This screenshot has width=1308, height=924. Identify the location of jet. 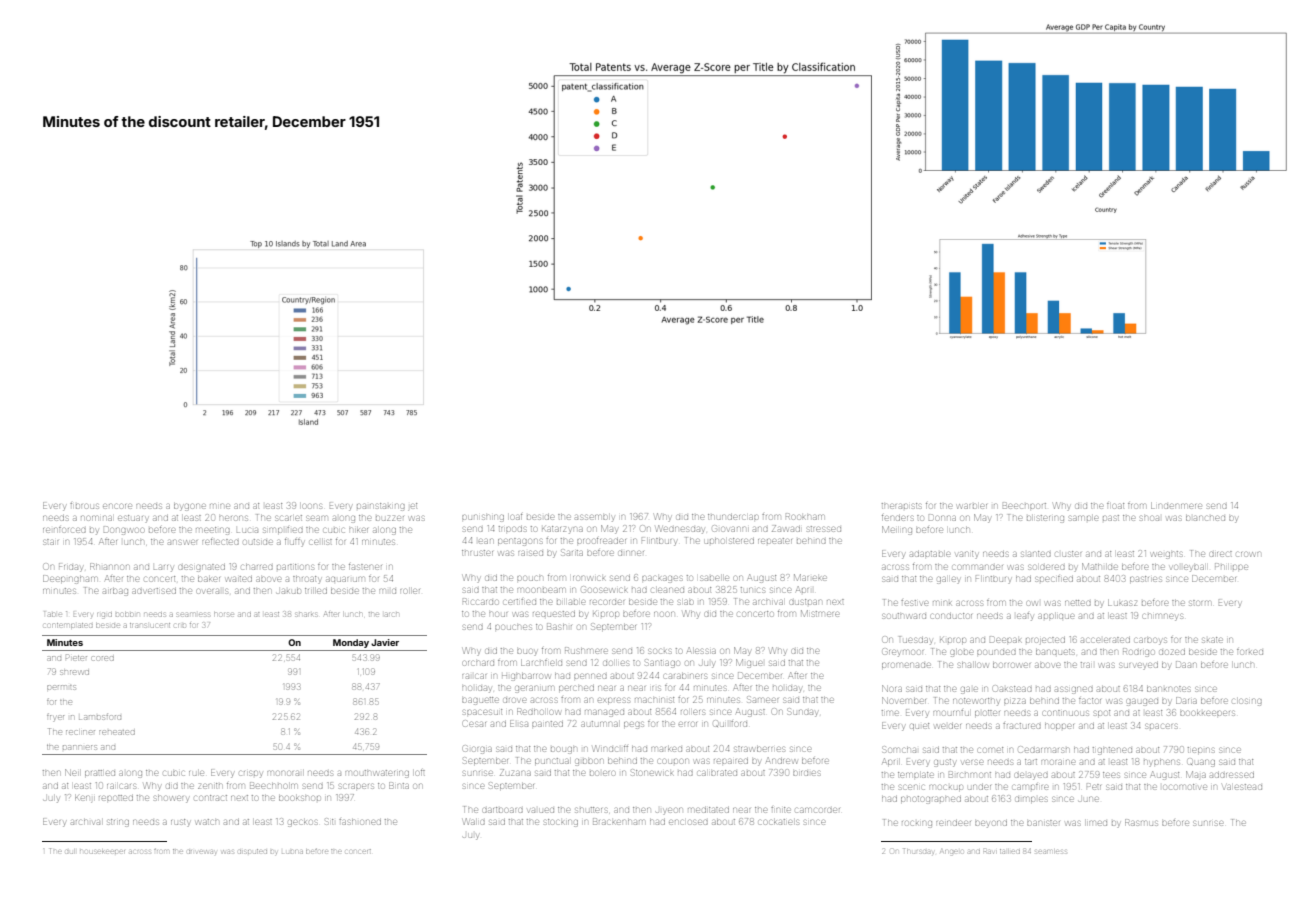
(412, 507).
